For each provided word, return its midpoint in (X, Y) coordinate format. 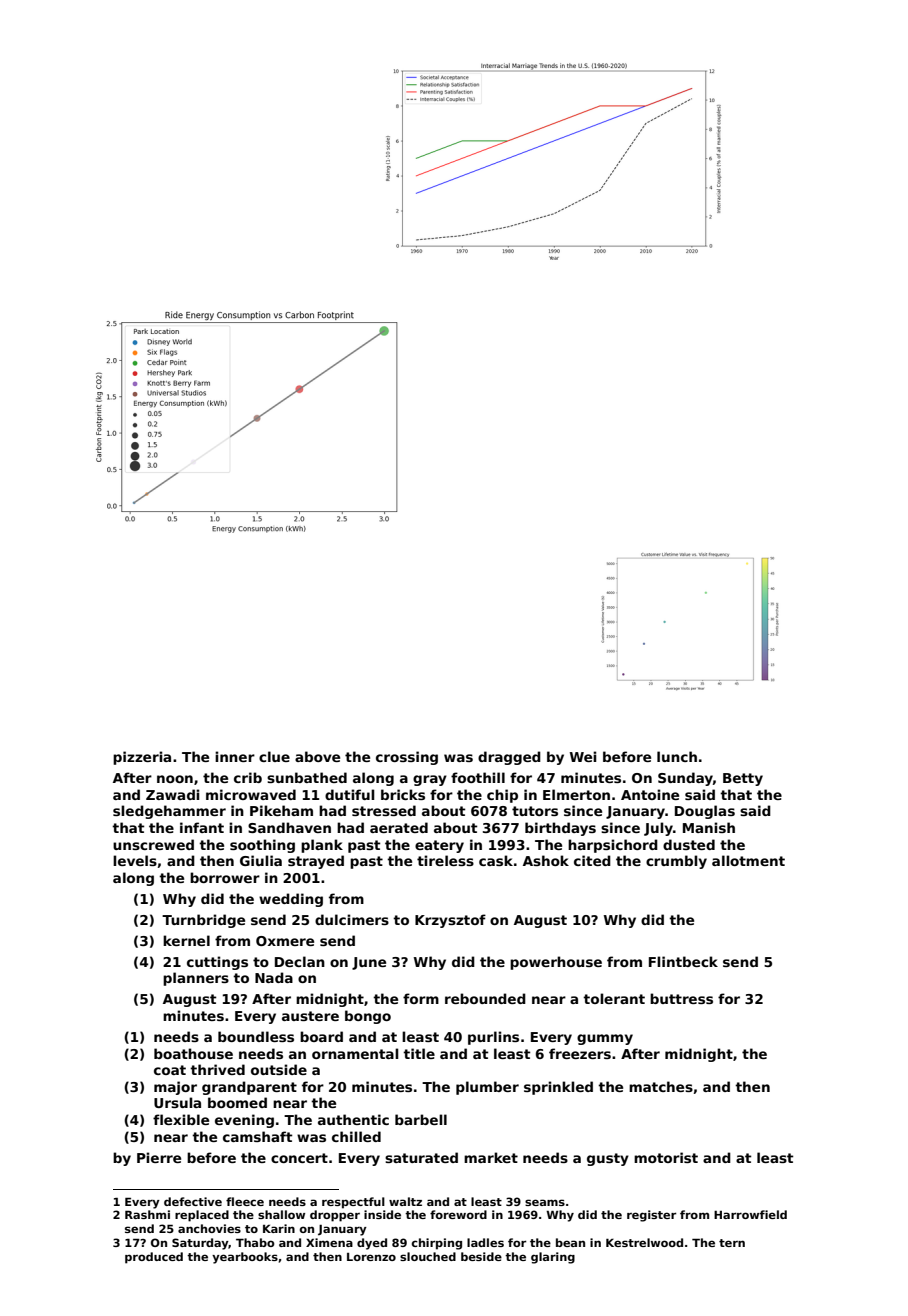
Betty (743, 779)
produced (154, 1258)
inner (235, 756)
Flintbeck (683, 961)
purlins (493, 1038)
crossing (407, 758)
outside (279, 1069)
